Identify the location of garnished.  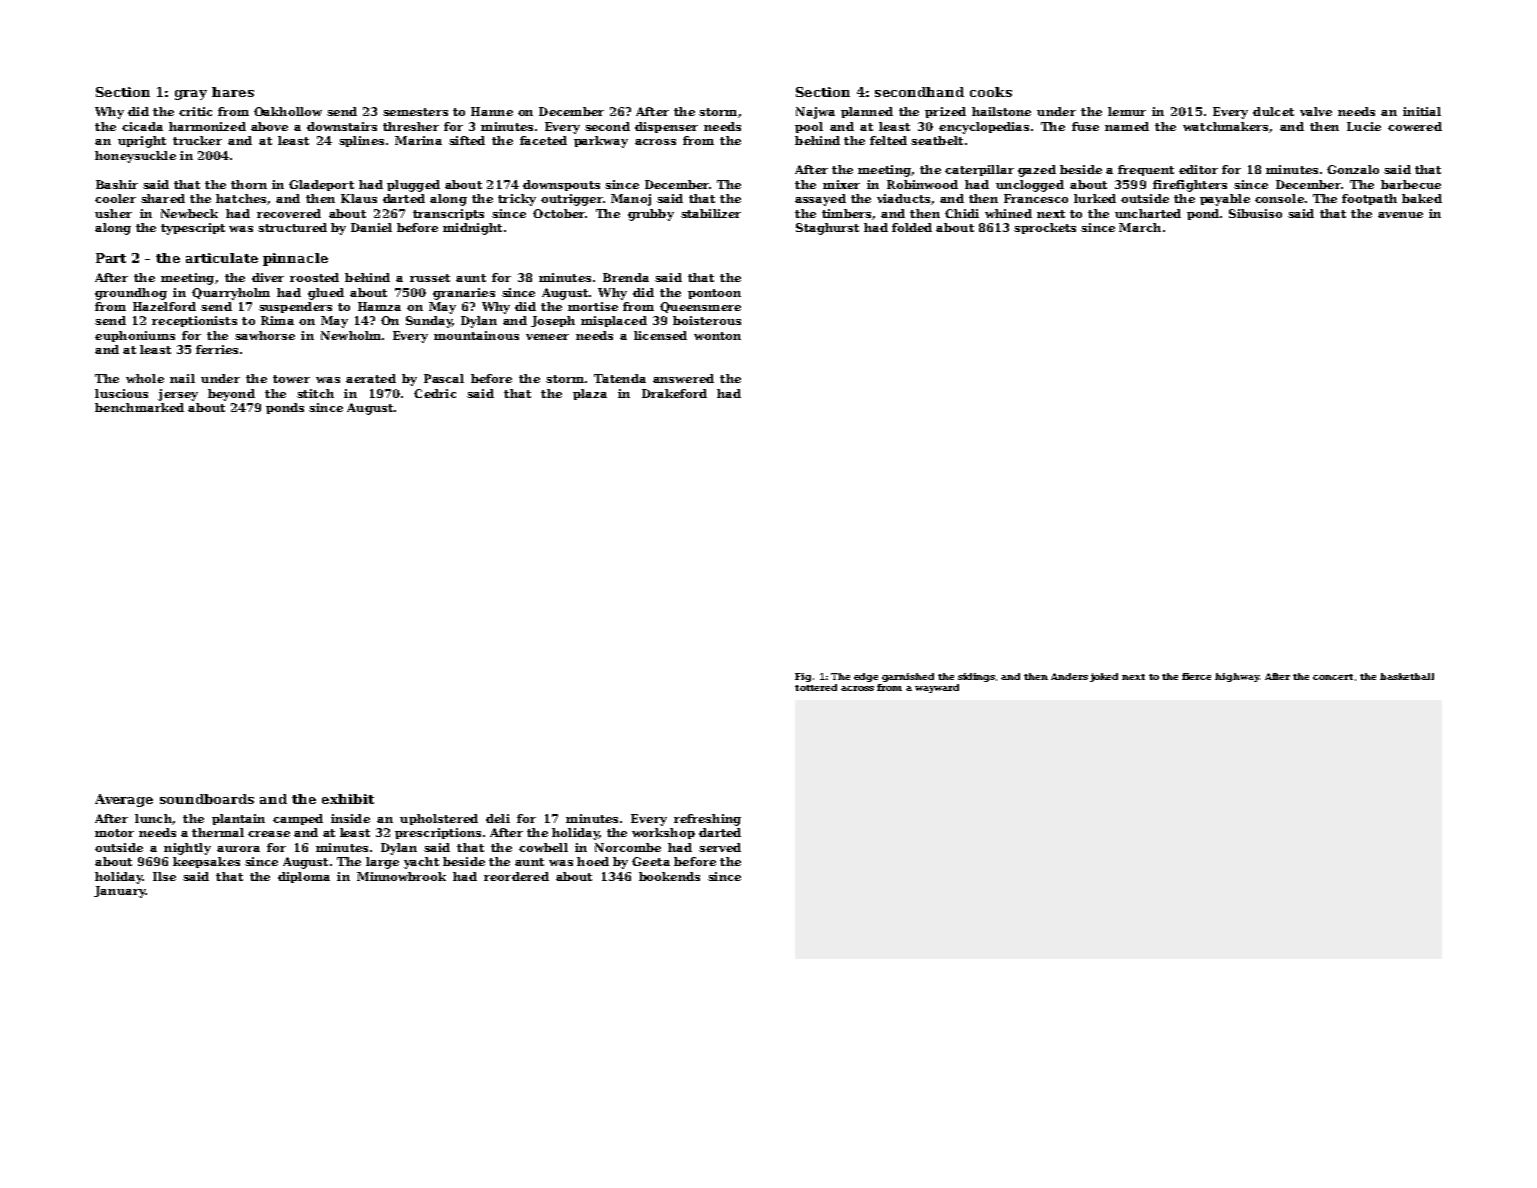
(908, 677).
